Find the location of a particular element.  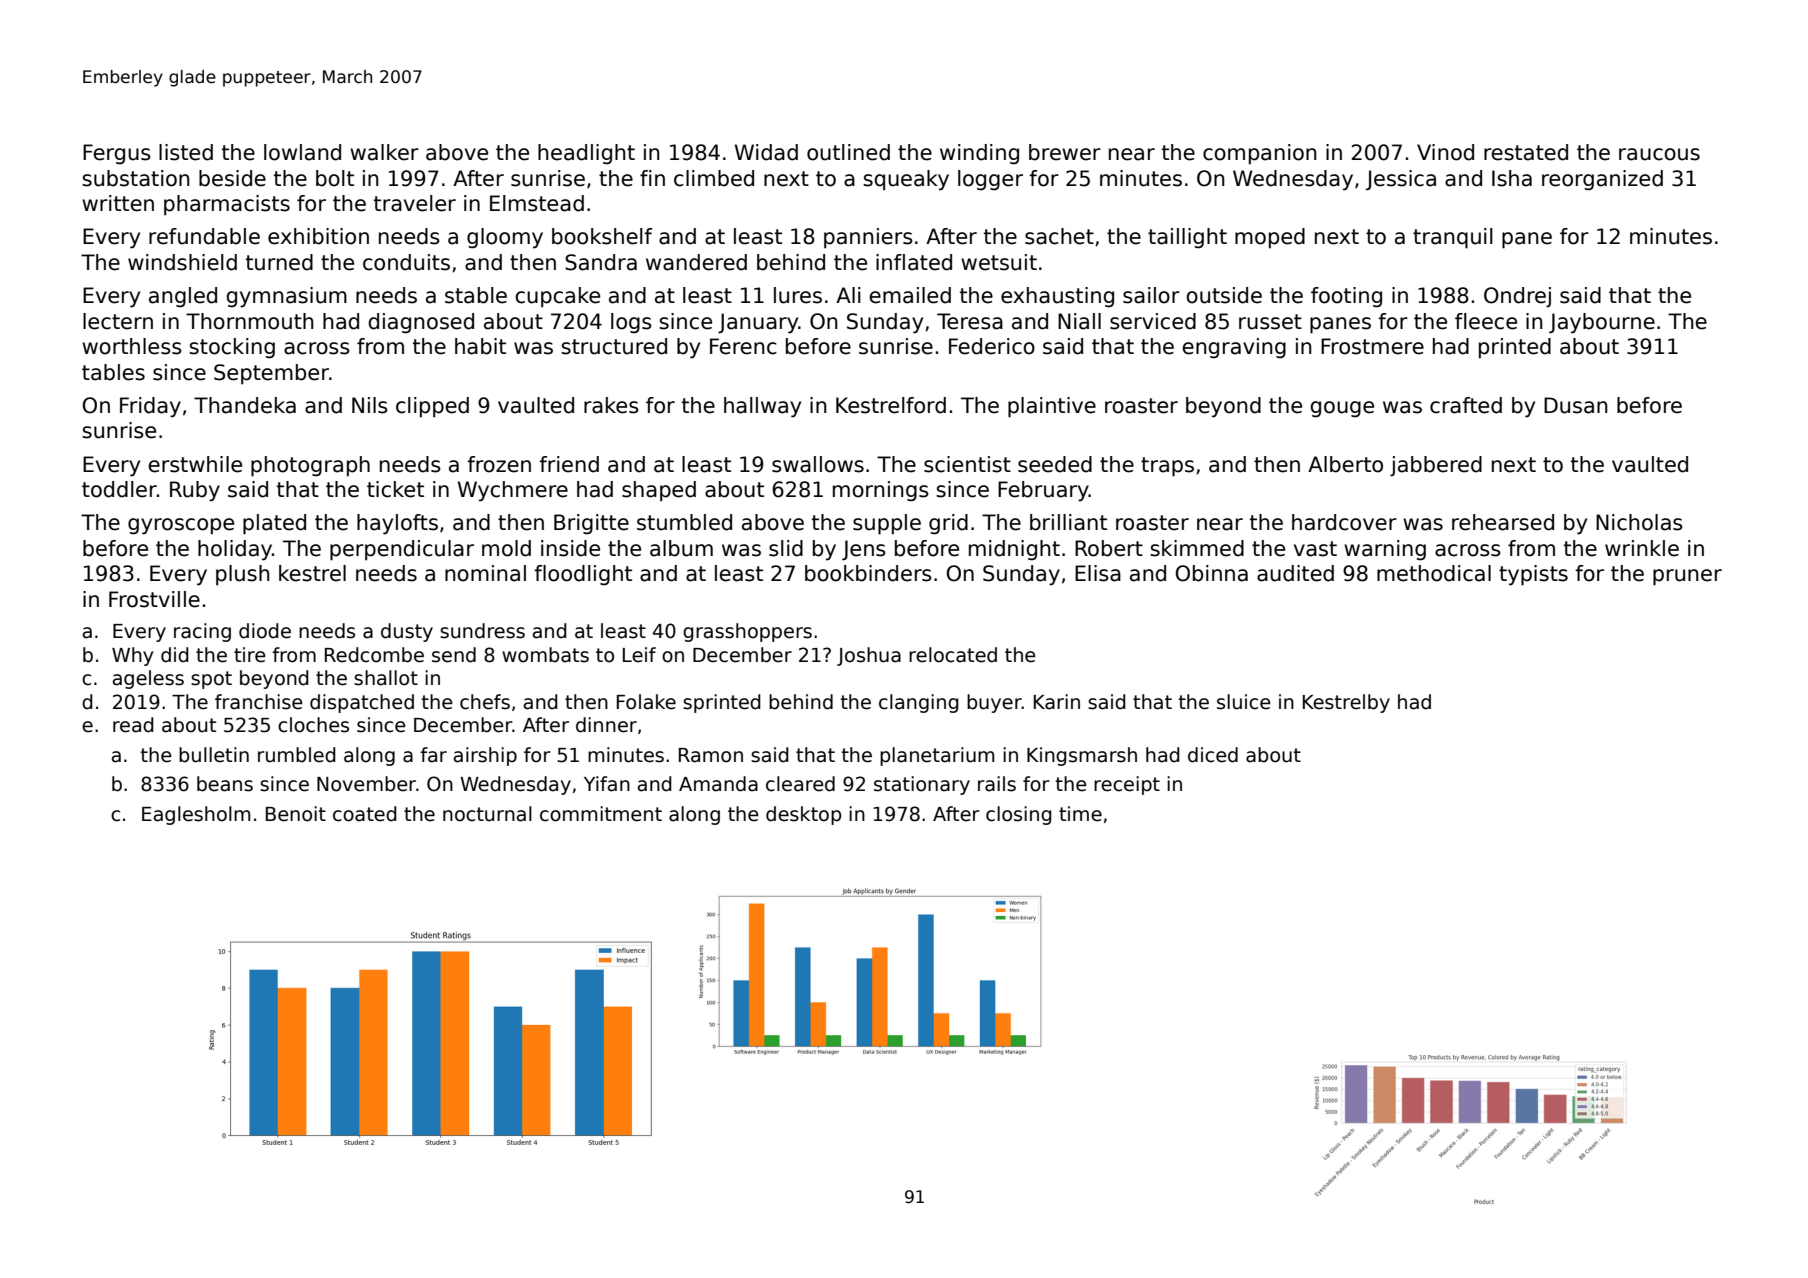

Dusan is located at coordinates (1576, 405).
